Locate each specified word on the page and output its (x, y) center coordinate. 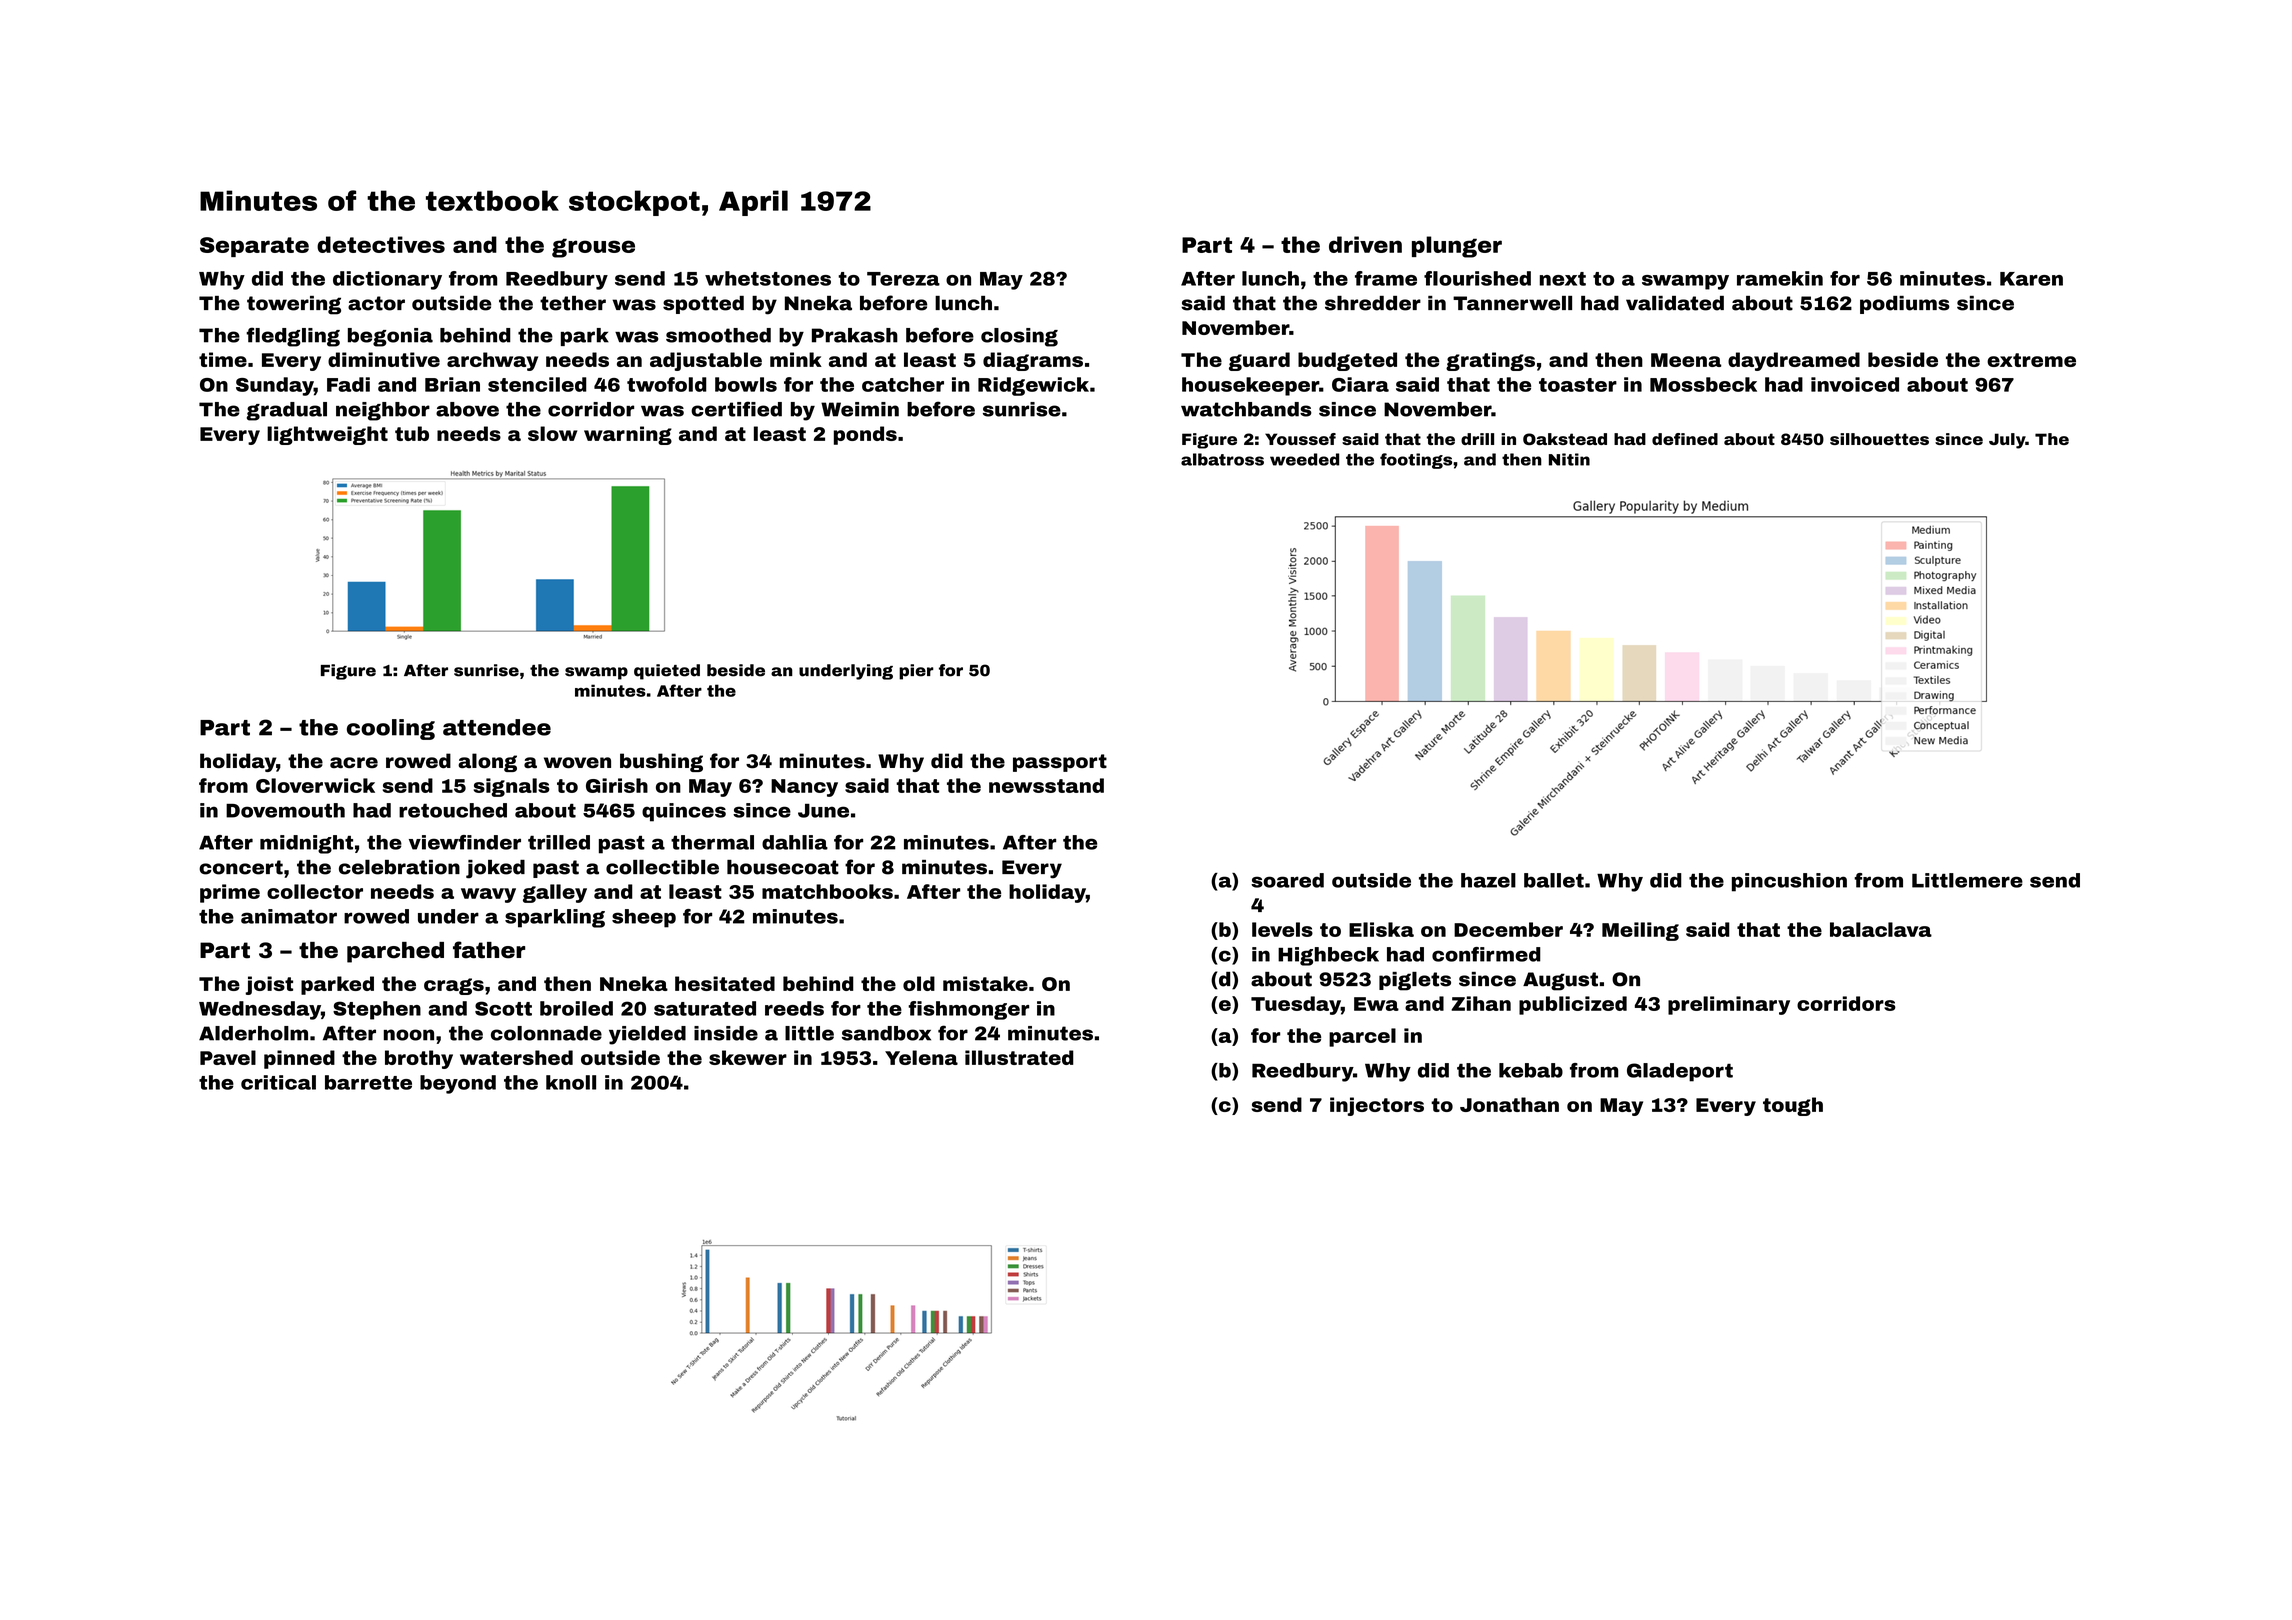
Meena (1686, 360)
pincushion (1789, 882)
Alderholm (253, 1033)
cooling (391, 729)
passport (1060, 763)
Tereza (903, 279)
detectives (381, 244)
